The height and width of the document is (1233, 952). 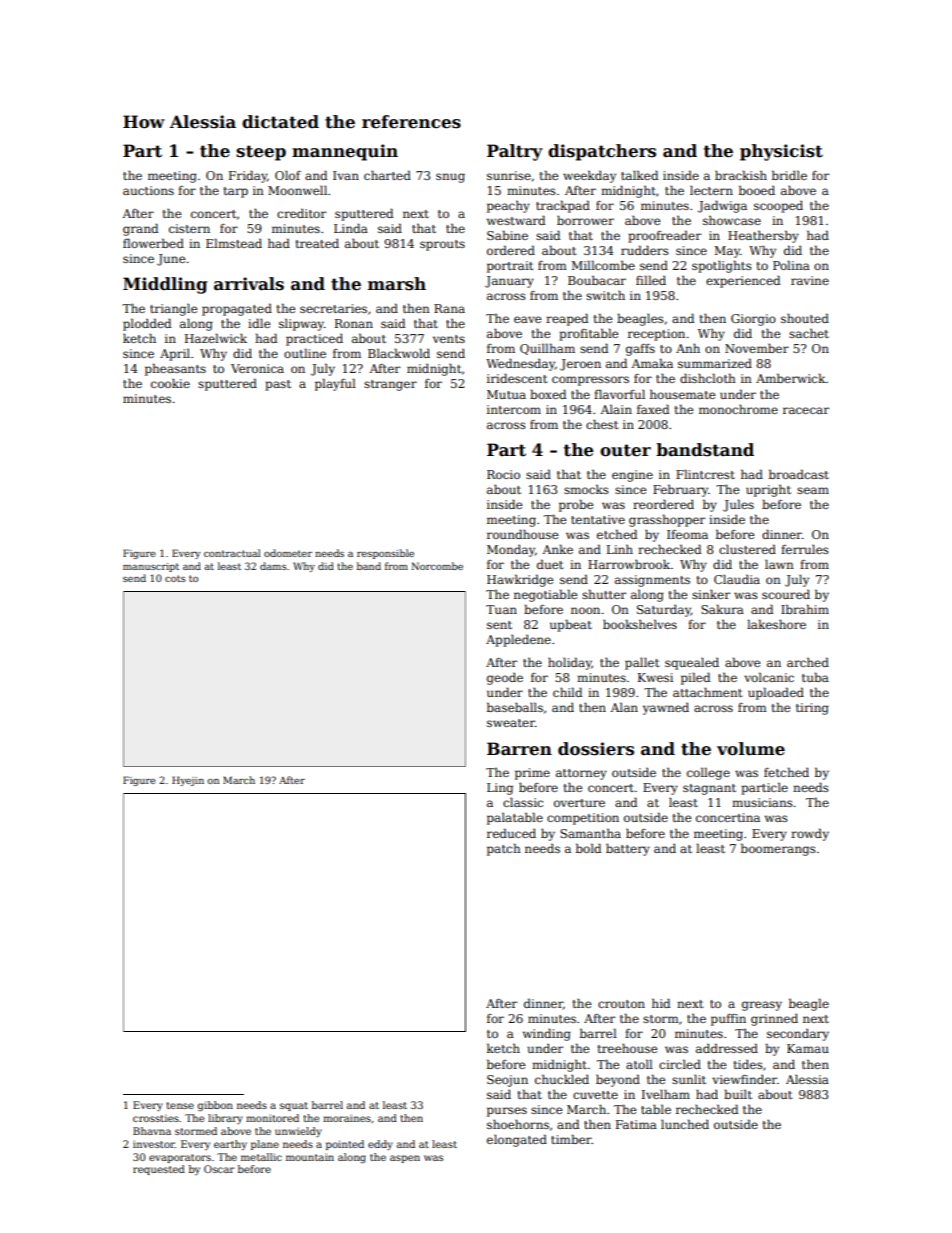 What do you see at coordinates (345, 152) in the document?
I see `mannequin` at bounding box center [345, 152].
